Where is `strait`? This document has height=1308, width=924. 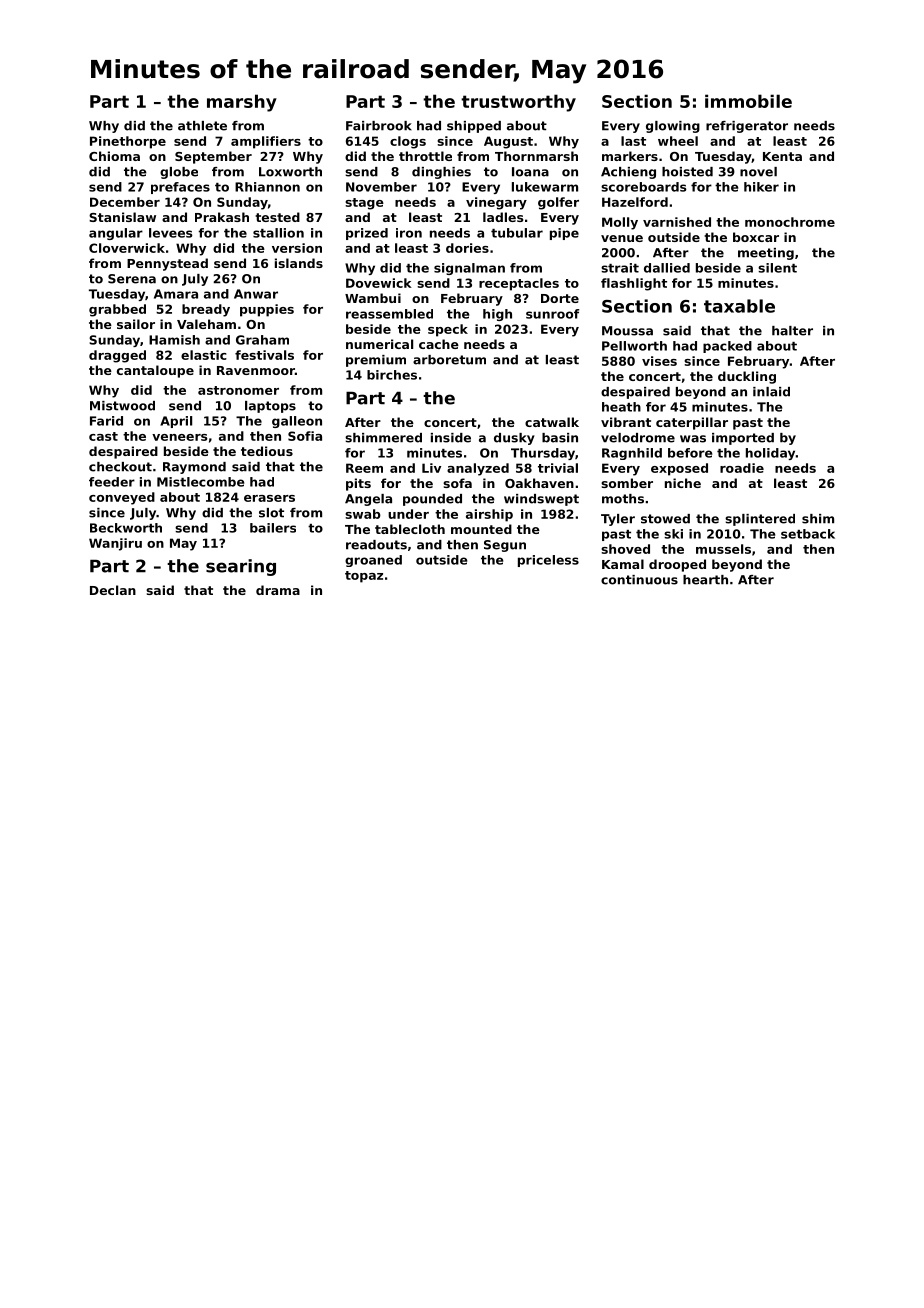 strait is located at coordinates (620, 268).
